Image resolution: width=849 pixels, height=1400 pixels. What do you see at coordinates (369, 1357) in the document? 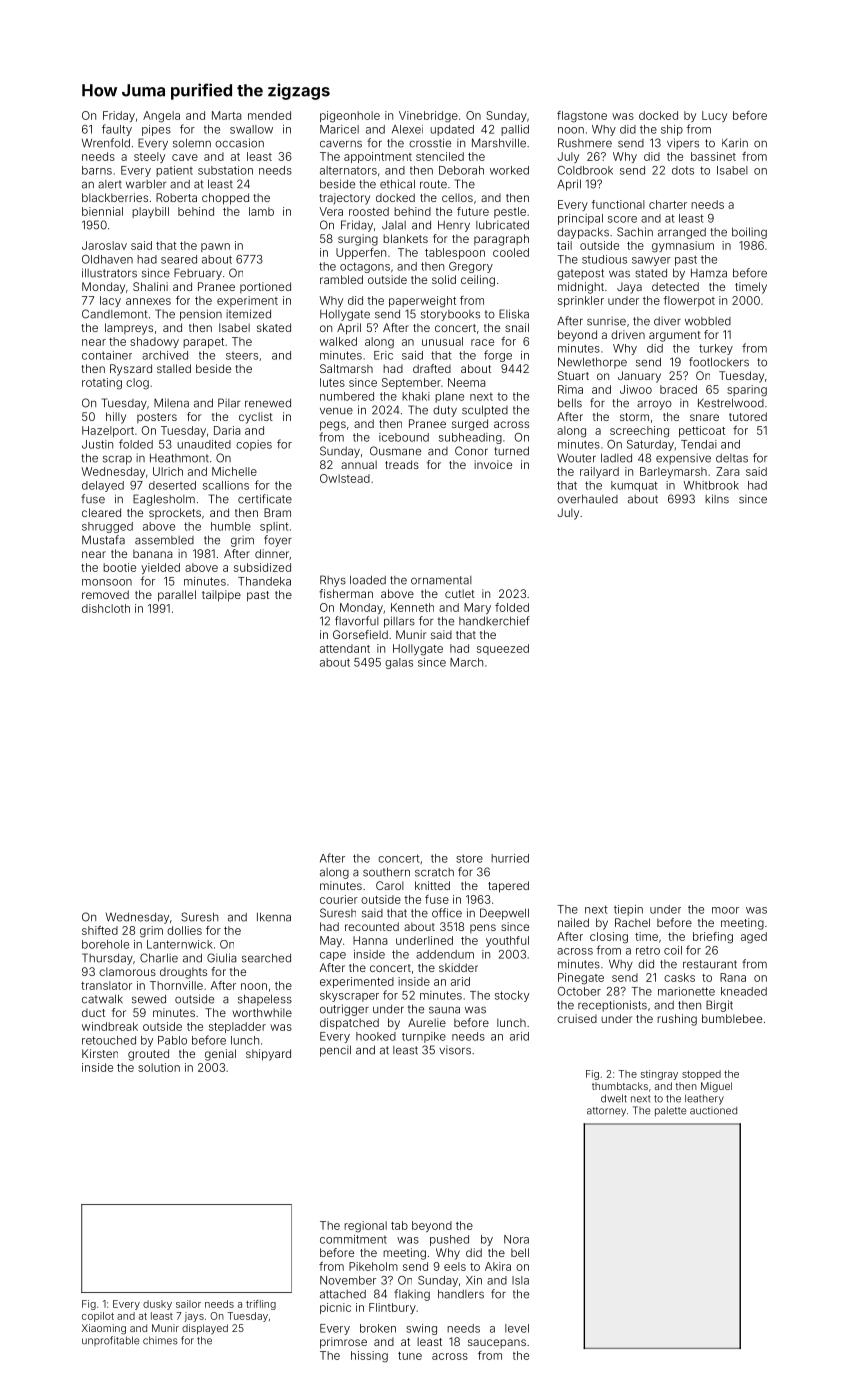
I see `hissing` at bounding box center [369, 1357].
